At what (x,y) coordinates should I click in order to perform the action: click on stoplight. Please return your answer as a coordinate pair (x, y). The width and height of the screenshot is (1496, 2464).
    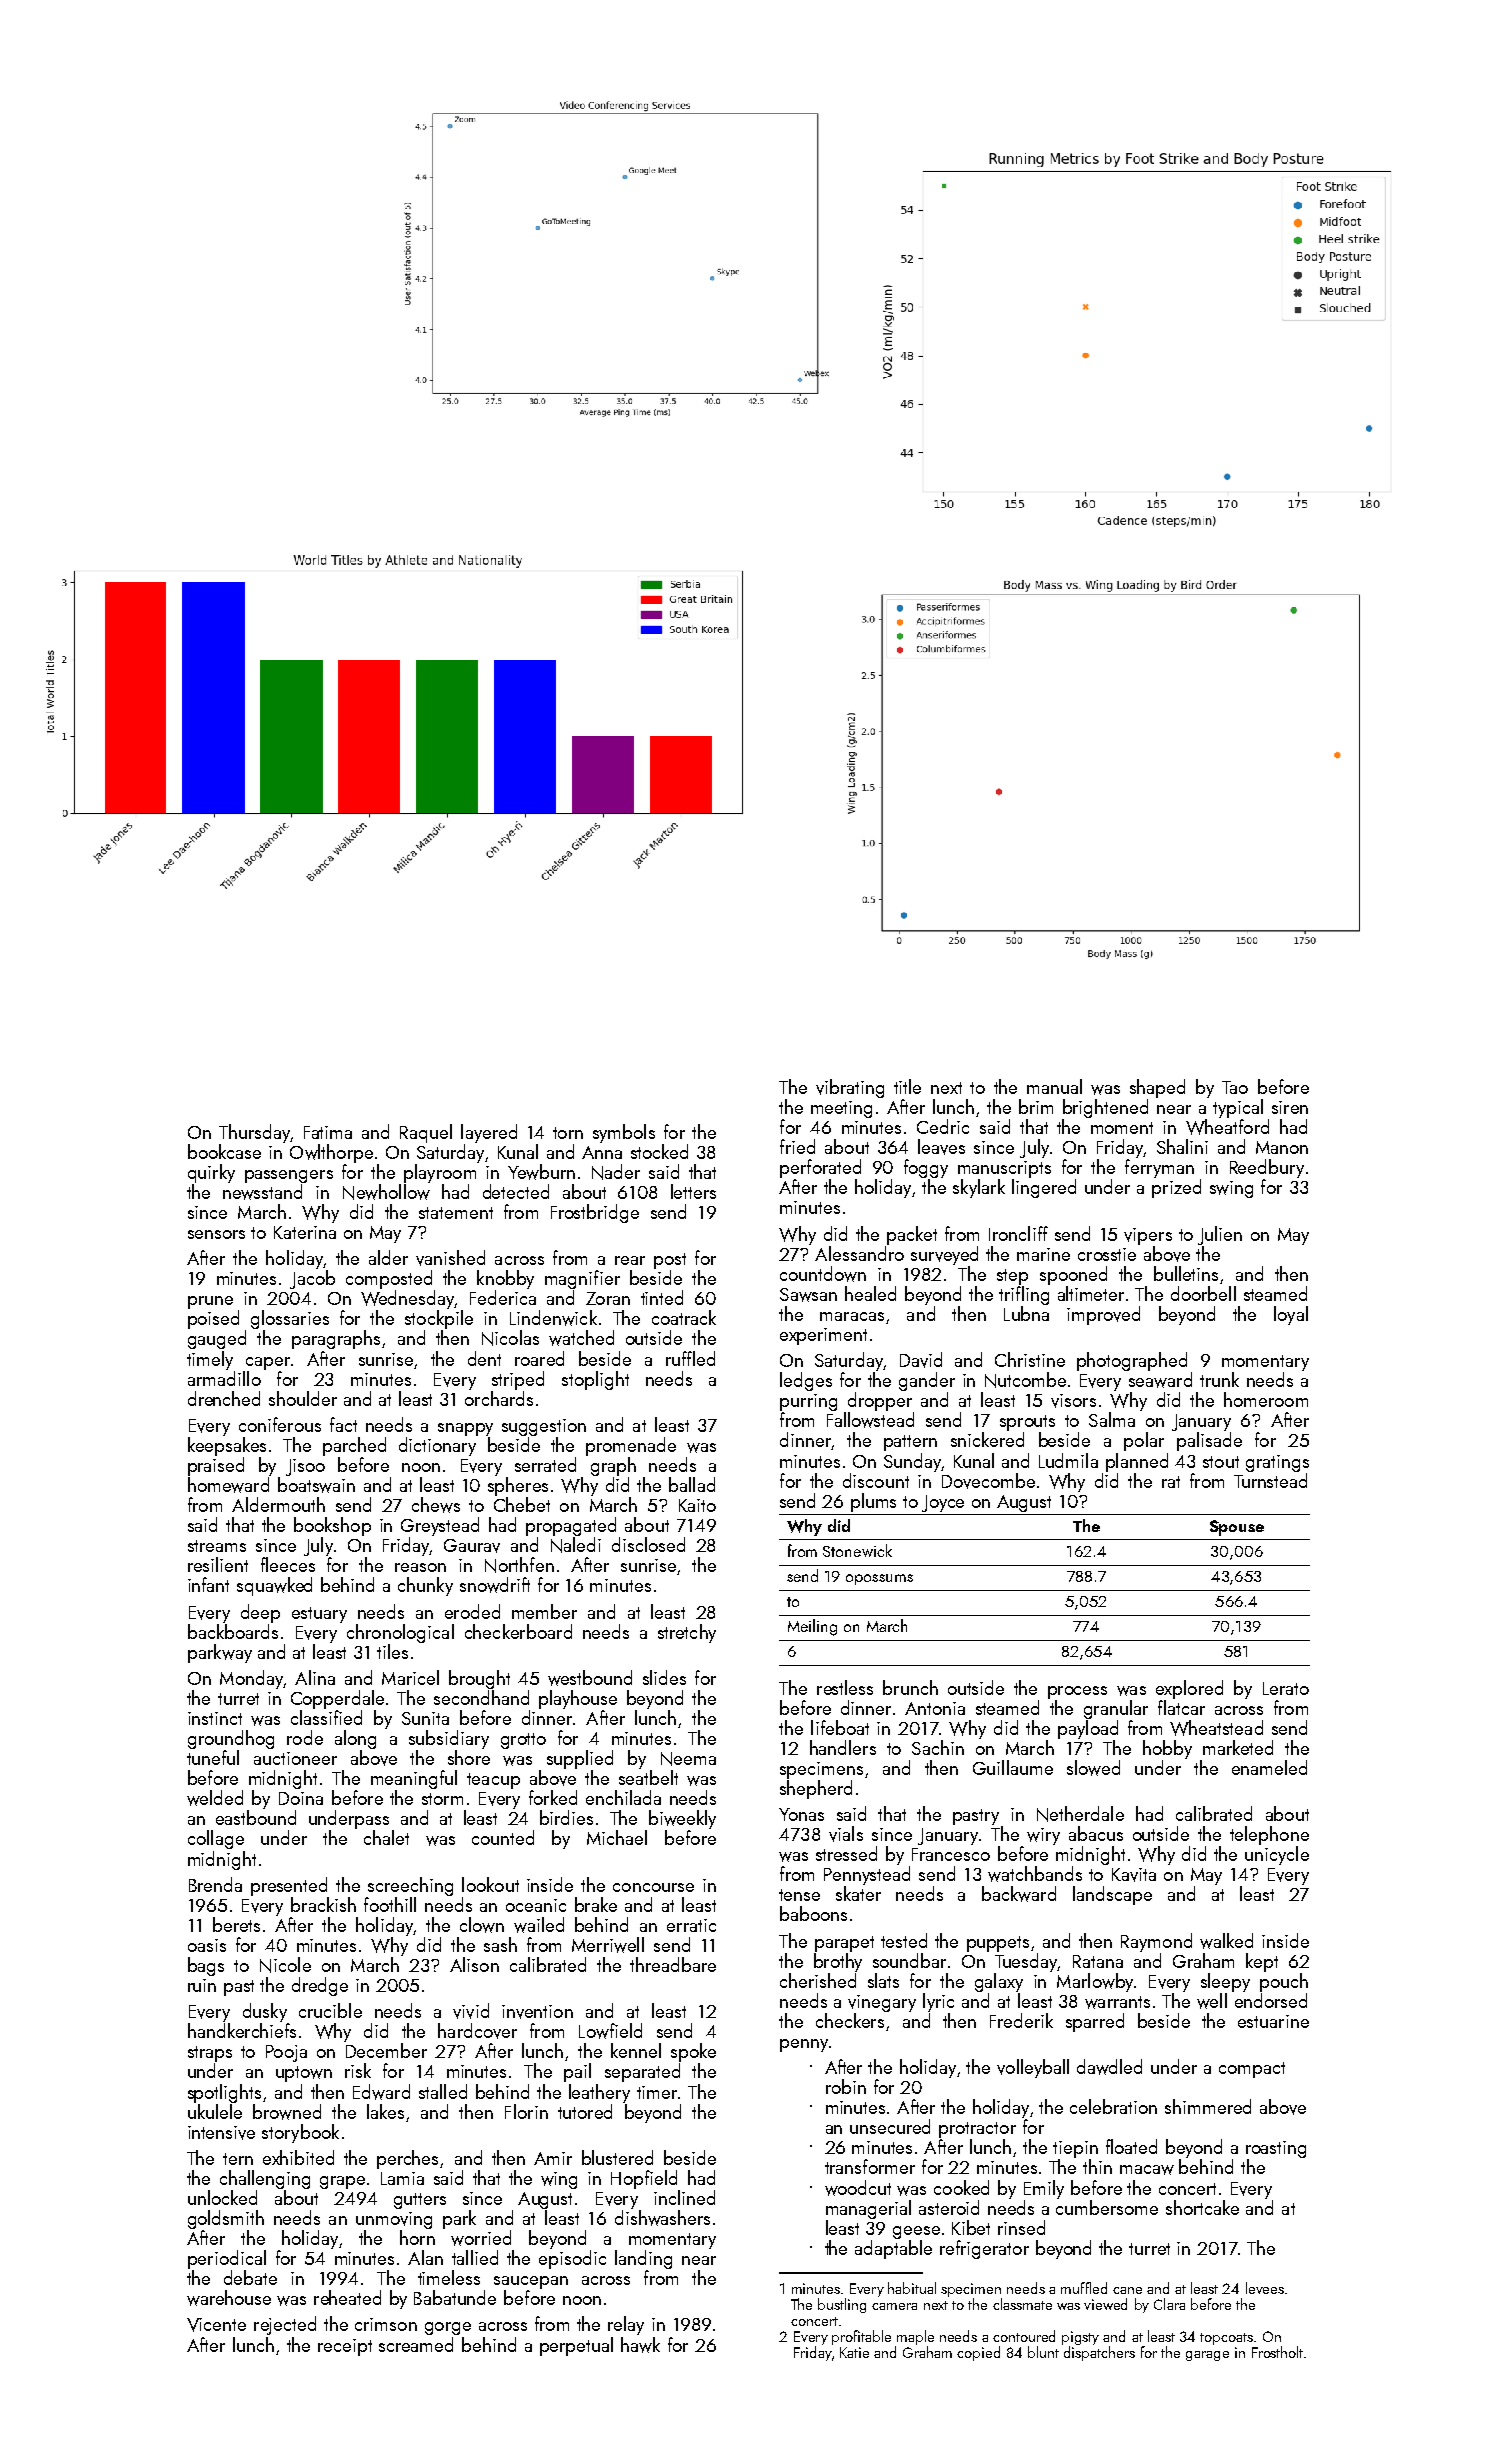
    Looking at the image, I should click on (595, 1380).
